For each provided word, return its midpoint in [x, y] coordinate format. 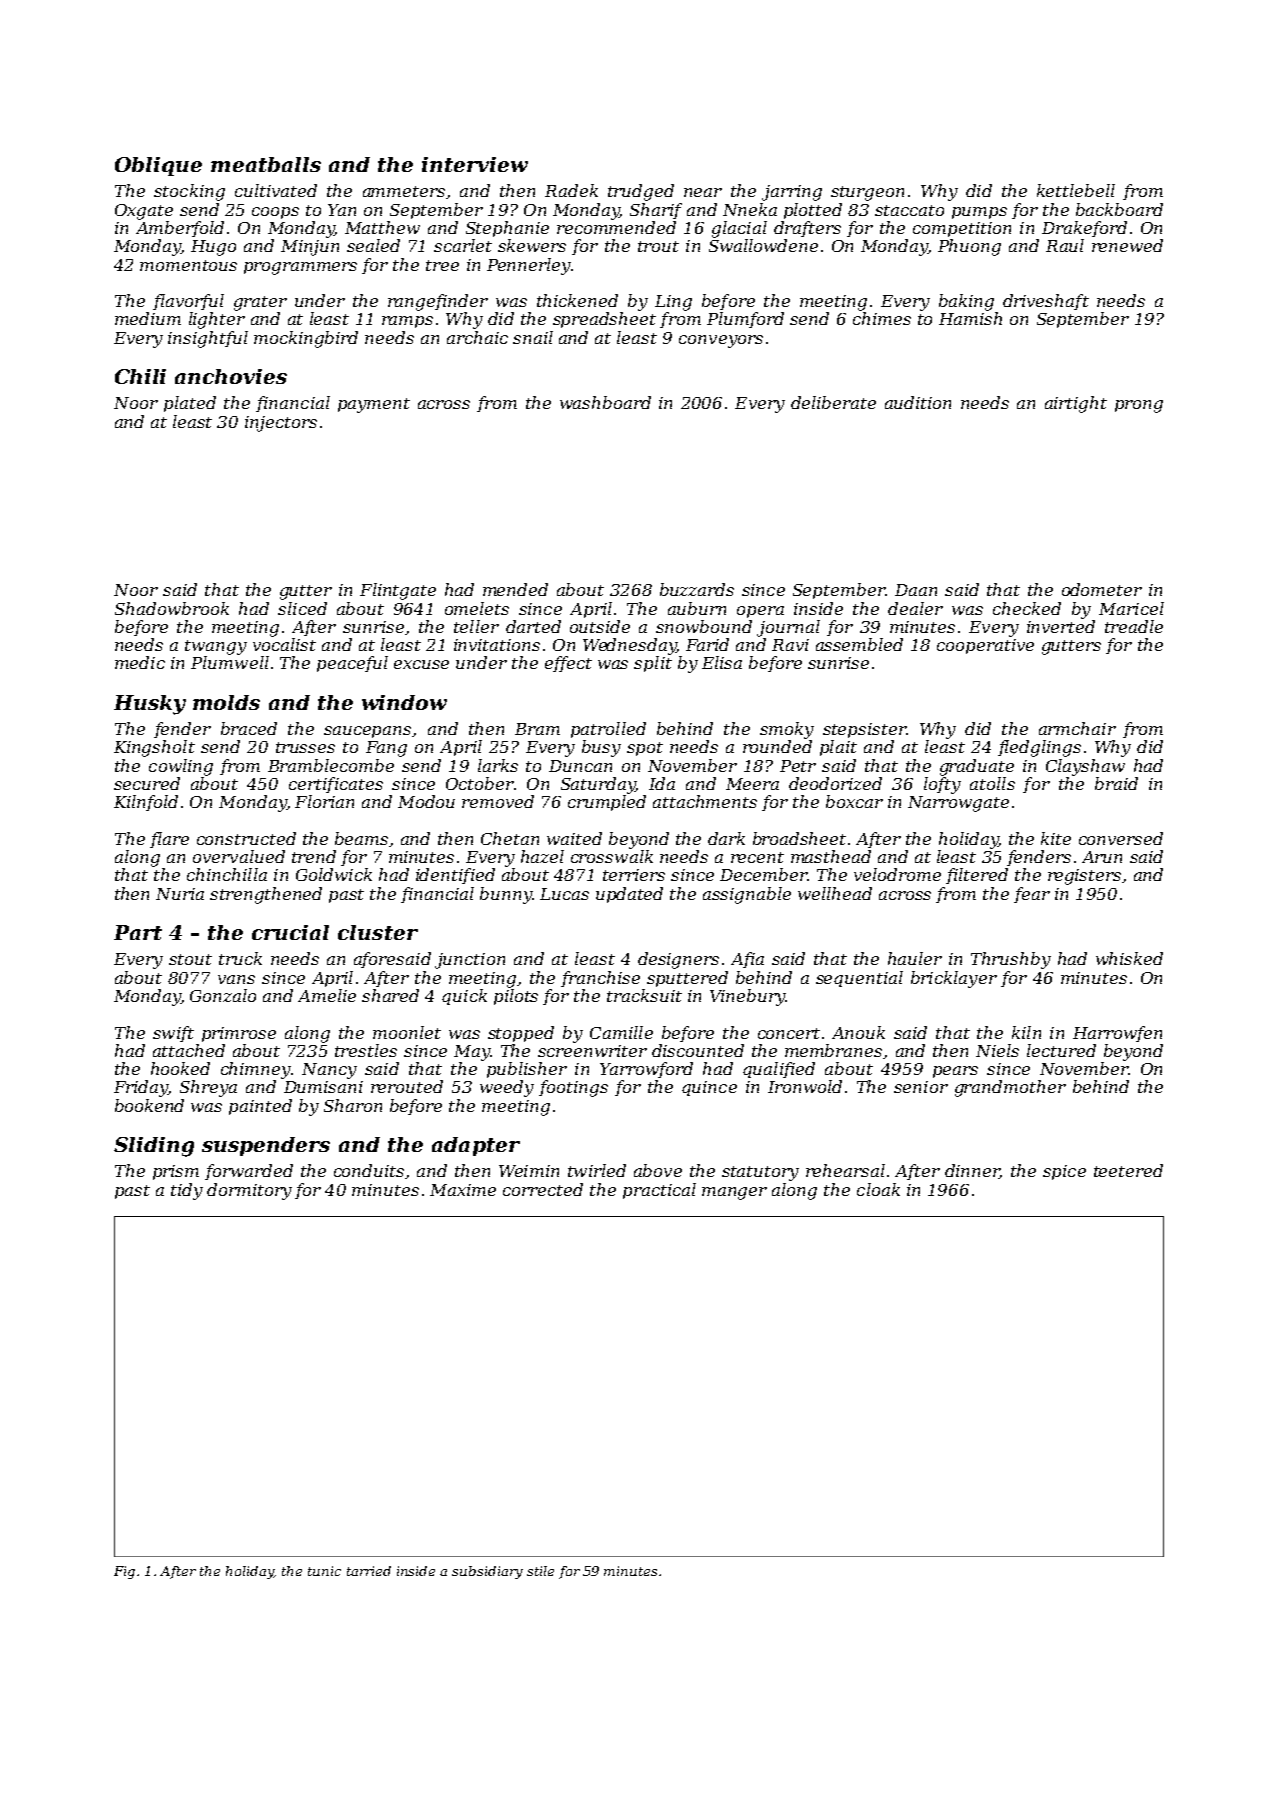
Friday [141, 1088]
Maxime [463, 1190]
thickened [577, 300]
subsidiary [487, 1572]
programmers [300, 268]
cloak [878, 1189]
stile [540, 1571]
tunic [324, 1571]
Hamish [970, 318]
